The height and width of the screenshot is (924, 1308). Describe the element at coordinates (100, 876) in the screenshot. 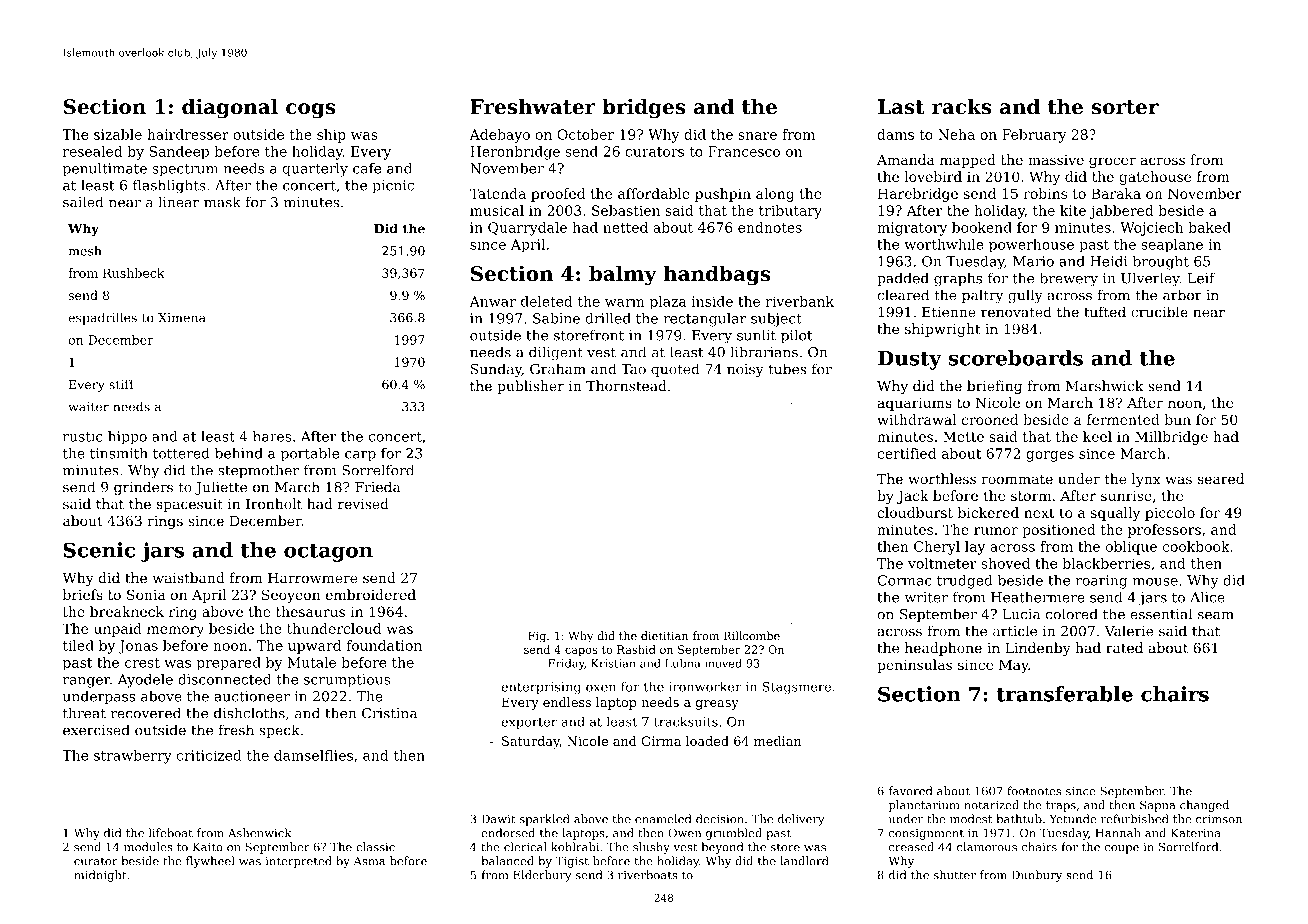

I see `midnight` at that location.
